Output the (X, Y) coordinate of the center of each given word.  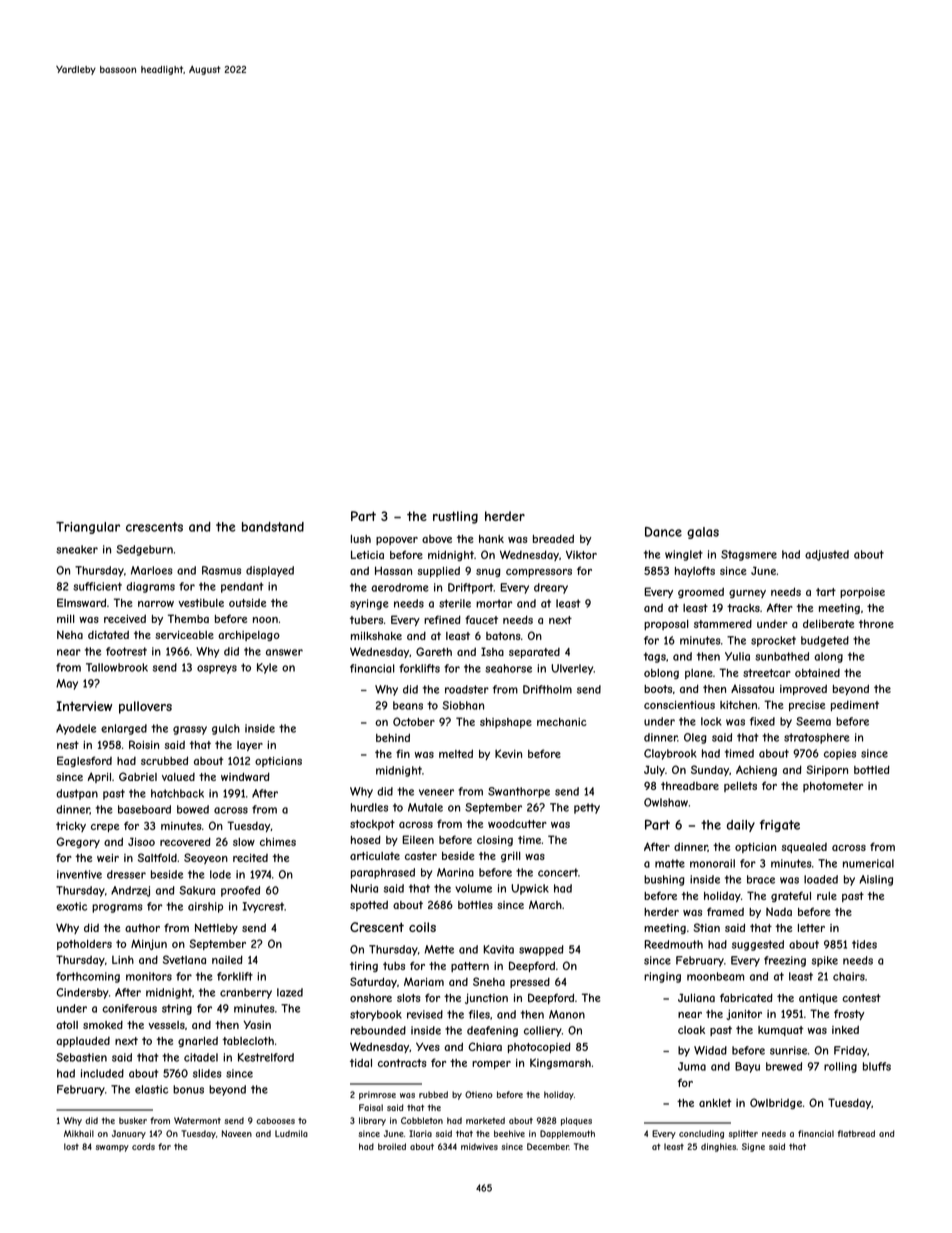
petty (587, 808)
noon (265, 620)
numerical (868, 863)
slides (207, 1073)
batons (503, 636)
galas (703, 533)
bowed (193, 809)
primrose (377, 1095)
